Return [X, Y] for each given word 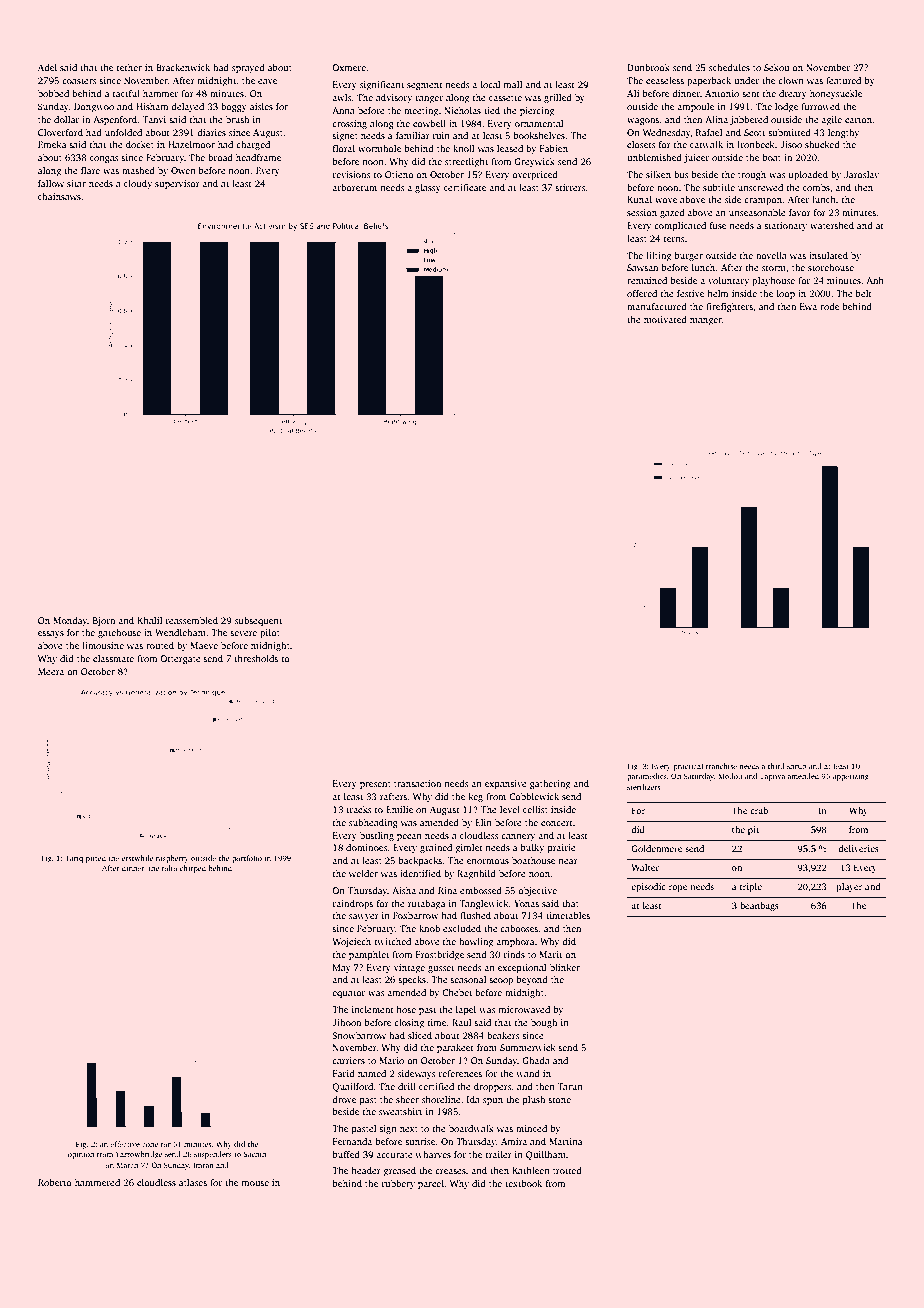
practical [688, 767]
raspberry [172, 859]
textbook [523, 1183]
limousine [103, 645]
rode [829, 306]
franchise [721, 766]
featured [843, 80]
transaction [417, 783]
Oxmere [349, 67]
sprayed [248, 68]
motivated [665, 319]
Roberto [55, 1182]
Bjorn [104, 621]
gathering [550, 784]
